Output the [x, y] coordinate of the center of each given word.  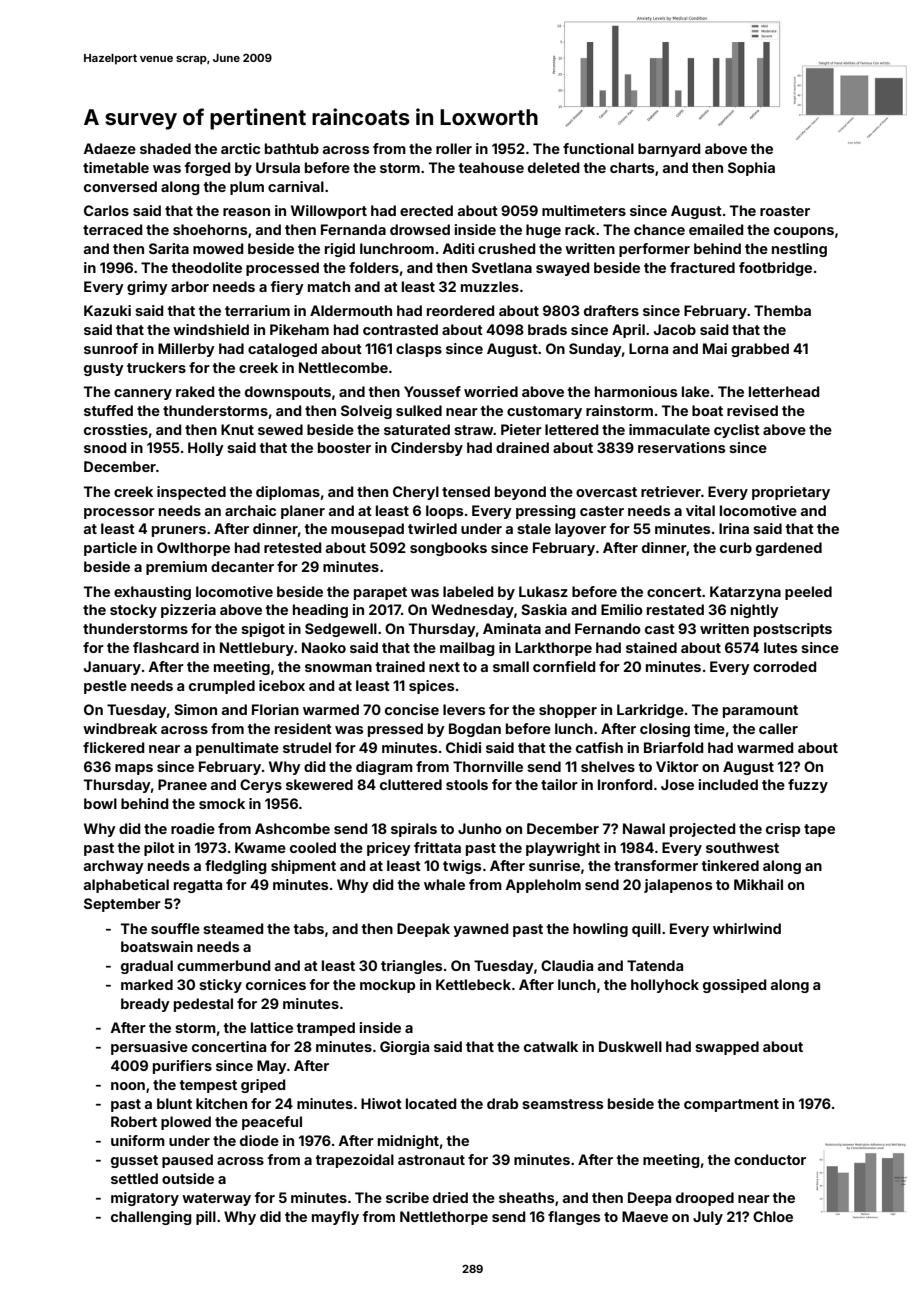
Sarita [169, 248]
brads [547, 329]
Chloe [773, 1216]
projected [702, 830]
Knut [237, 429]
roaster [785, 211]
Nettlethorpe [444, 1218]
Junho [480, 828]
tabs [309, 928]
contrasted [400, 329]
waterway [216, 1199]
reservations [681, 447]
